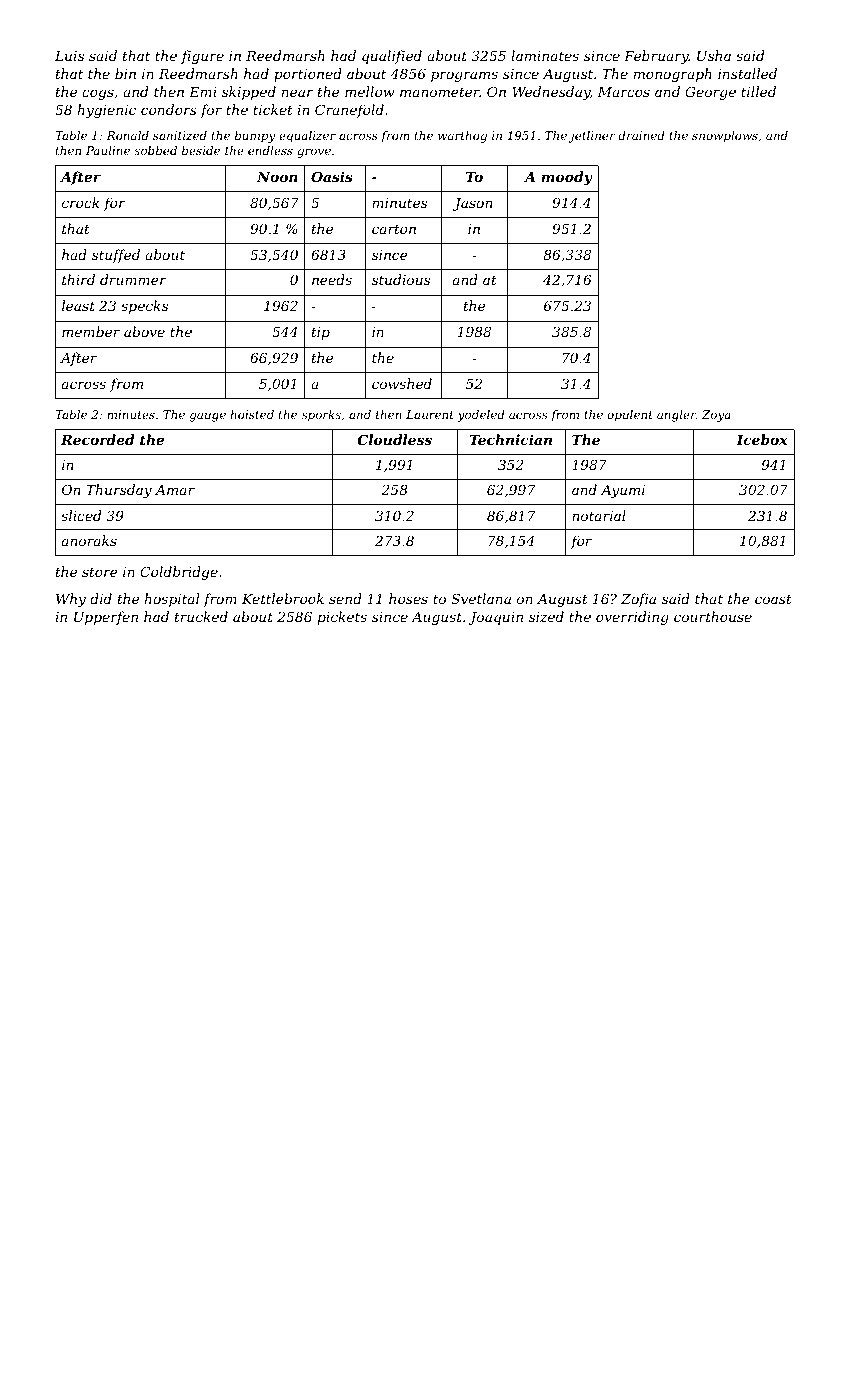  I want to click on moody, so click(567, 178).
